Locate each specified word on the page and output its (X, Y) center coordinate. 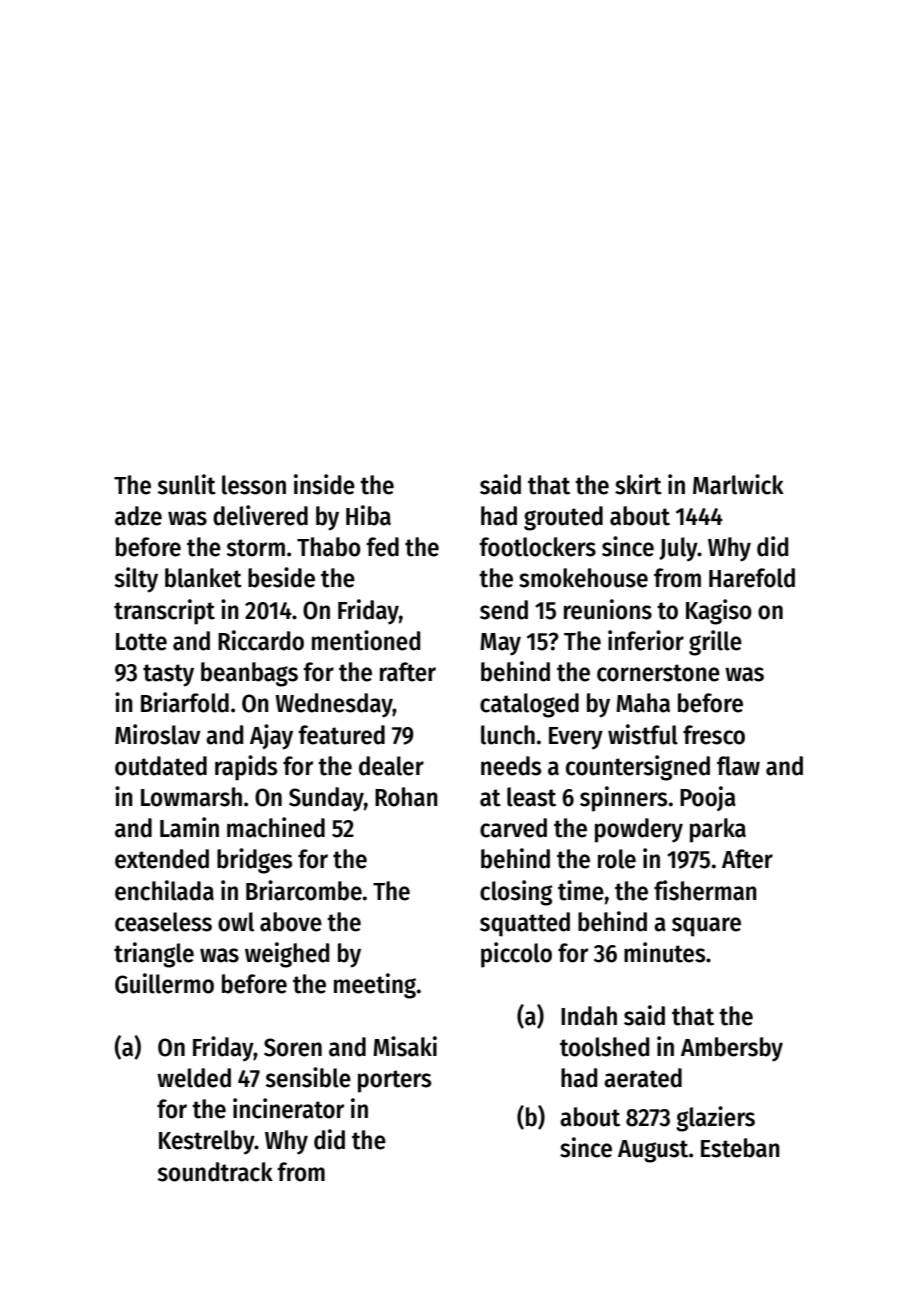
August (653, 1151)
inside (324, 484)
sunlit (187, 484)
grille (715, 643)
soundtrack (215, 1172)
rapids (246, 768)
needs (511, 766)
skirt (638, 484)
